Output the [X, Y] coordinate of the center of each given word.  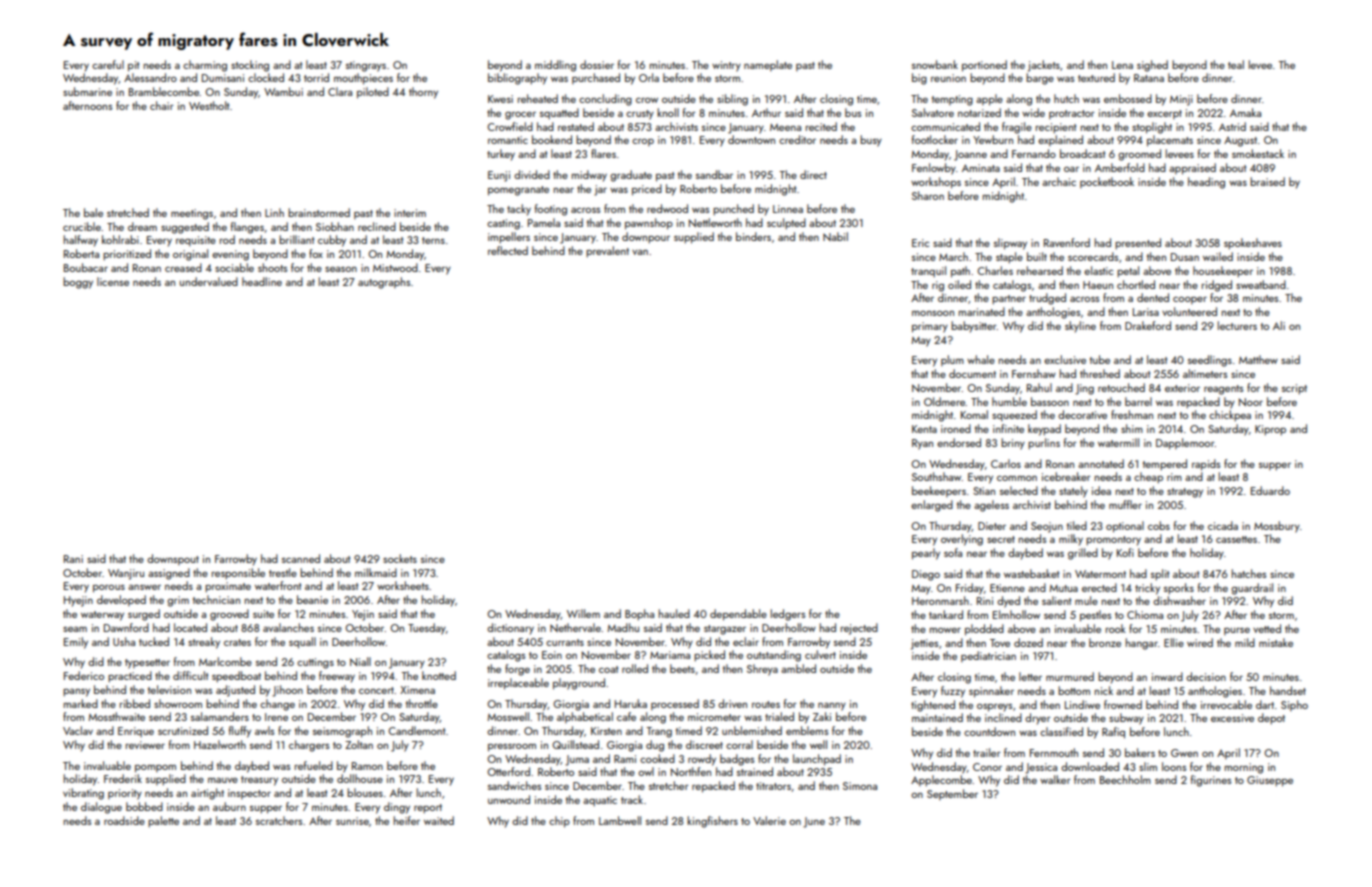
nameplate [768, 65]
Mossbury [1277, 527]
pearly [926, 554]
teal [1236, 64]
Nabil [835, 236]
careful [108, 64]
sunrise [352, 821]
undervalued [209, 281]
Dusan [1185, 257]
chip [559, 822]
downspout [173, 559]
